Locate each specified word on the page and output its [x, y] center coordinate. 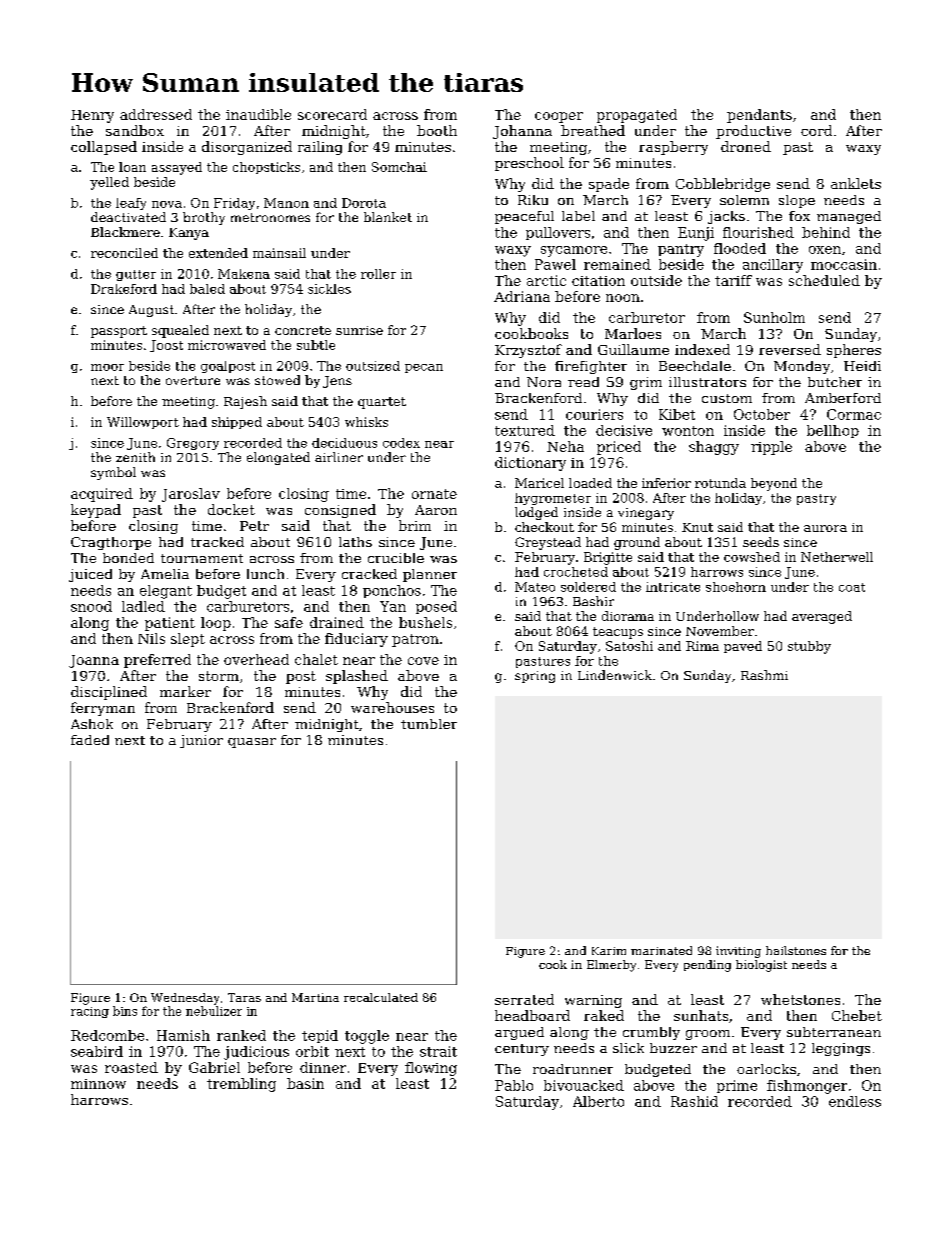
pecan [424, 368]
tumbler [429, 724]
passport [119, 332]
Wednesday [185, 999]
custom [727, 398]
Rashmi [764, 675]
